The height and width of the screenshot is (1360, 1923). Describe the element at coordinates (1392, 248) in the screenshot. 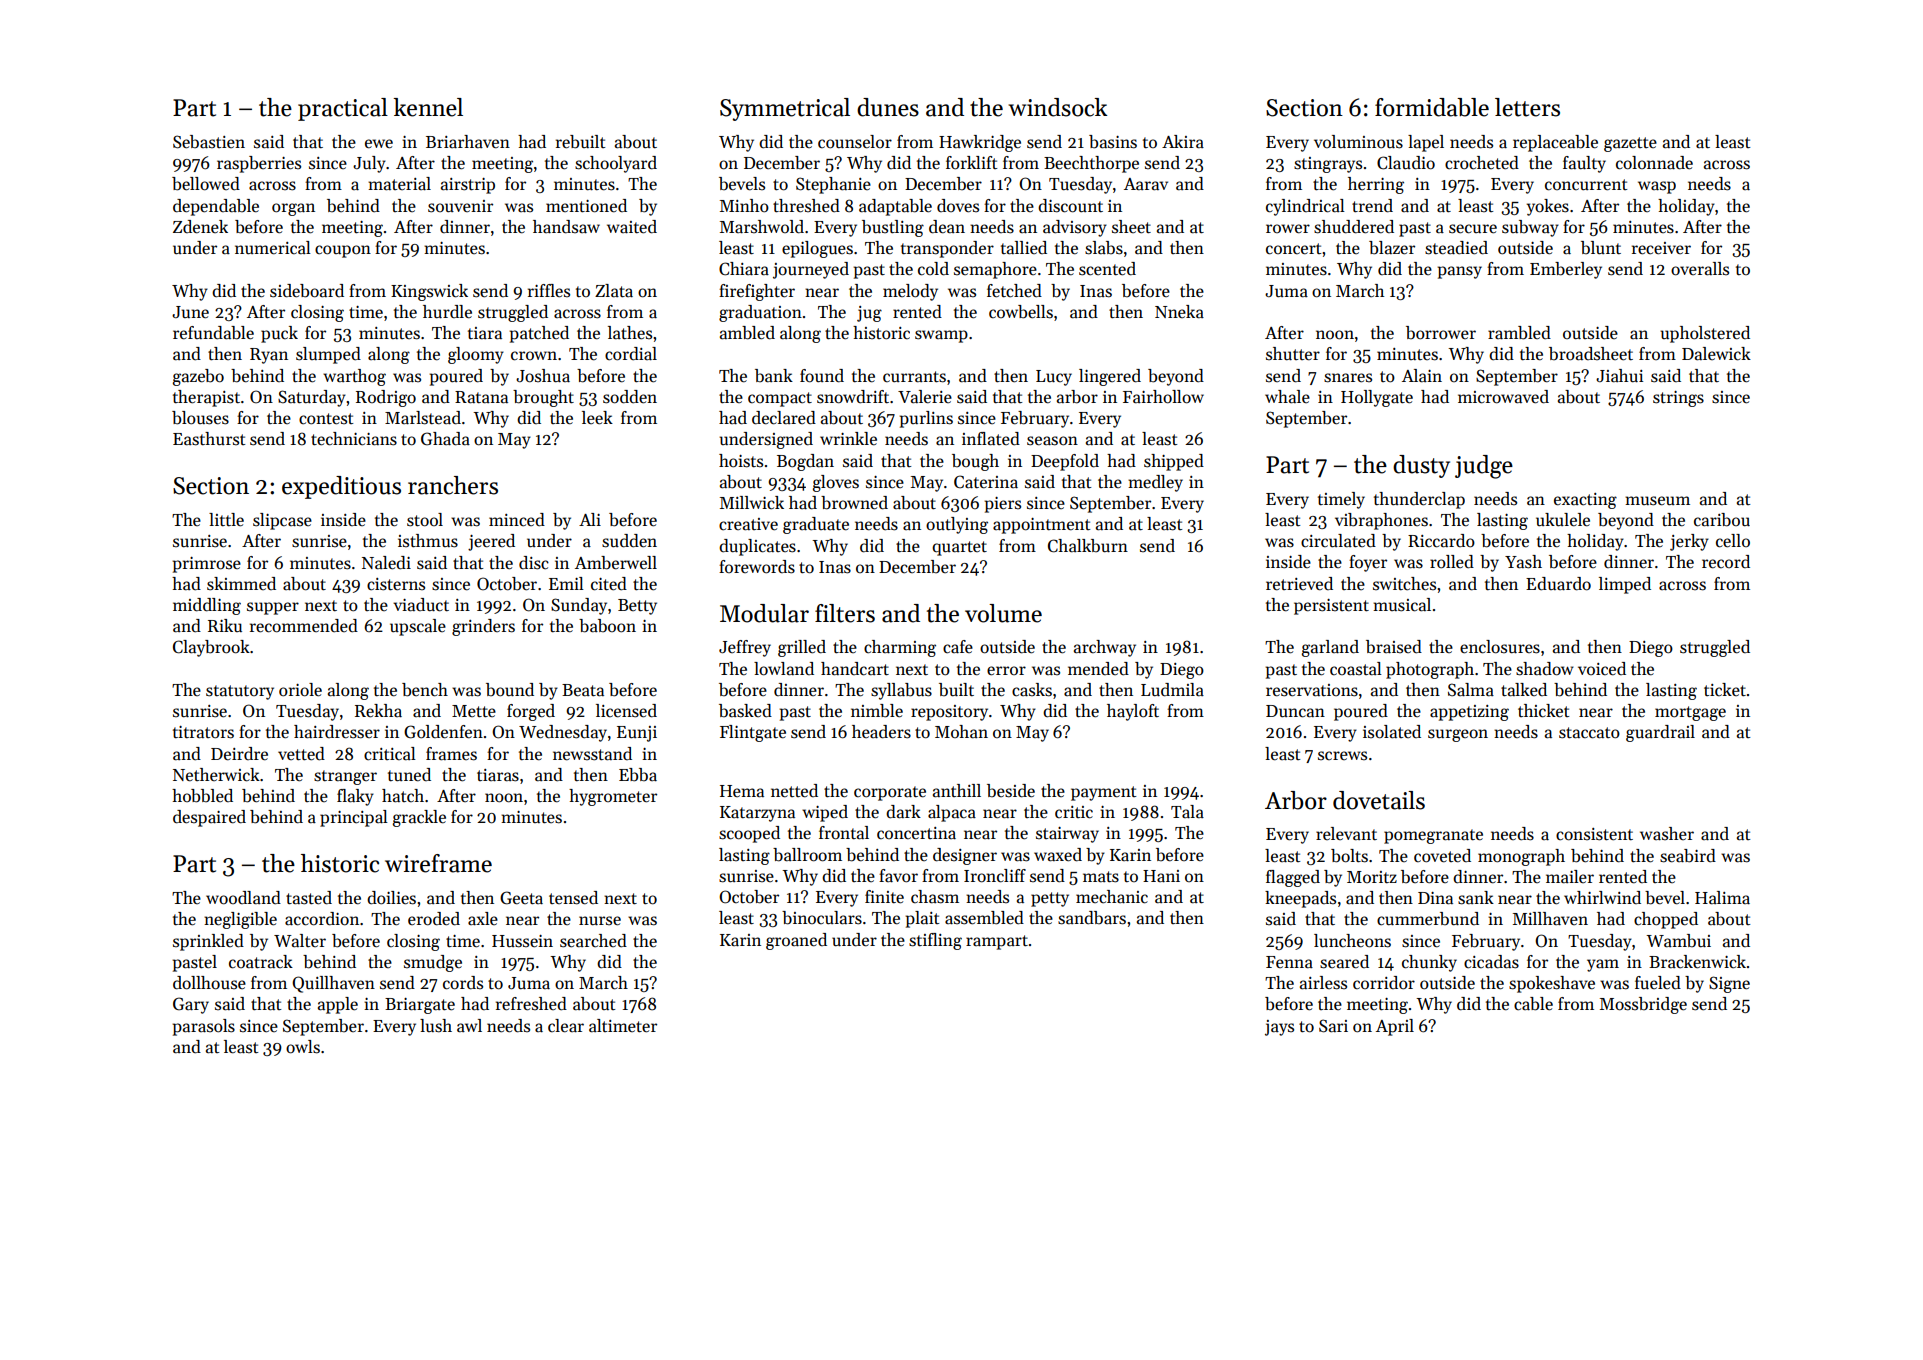

I see `blazer` at that location.
